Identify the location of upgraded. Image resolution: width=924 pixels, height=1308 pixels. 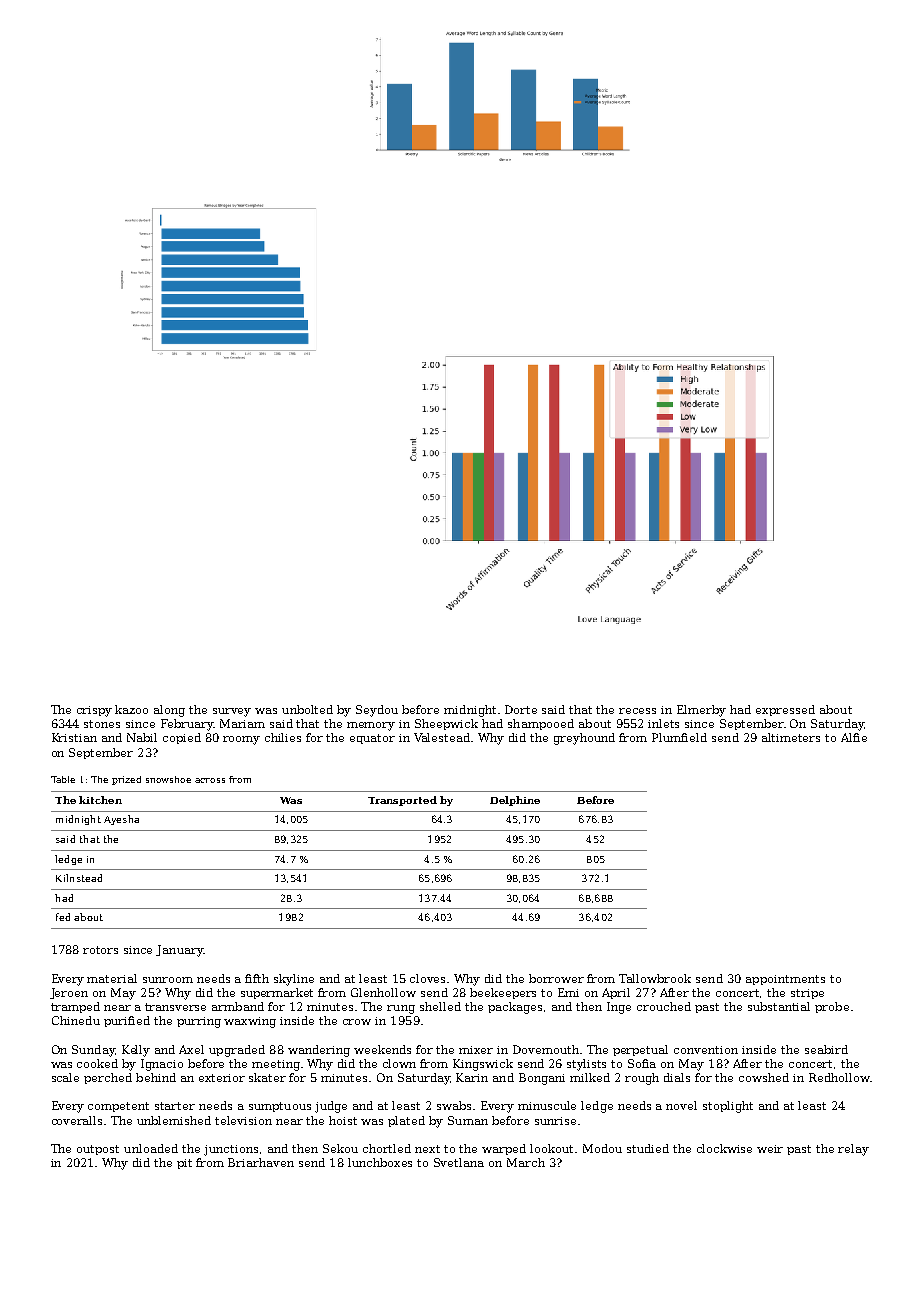
(237, 1051).
